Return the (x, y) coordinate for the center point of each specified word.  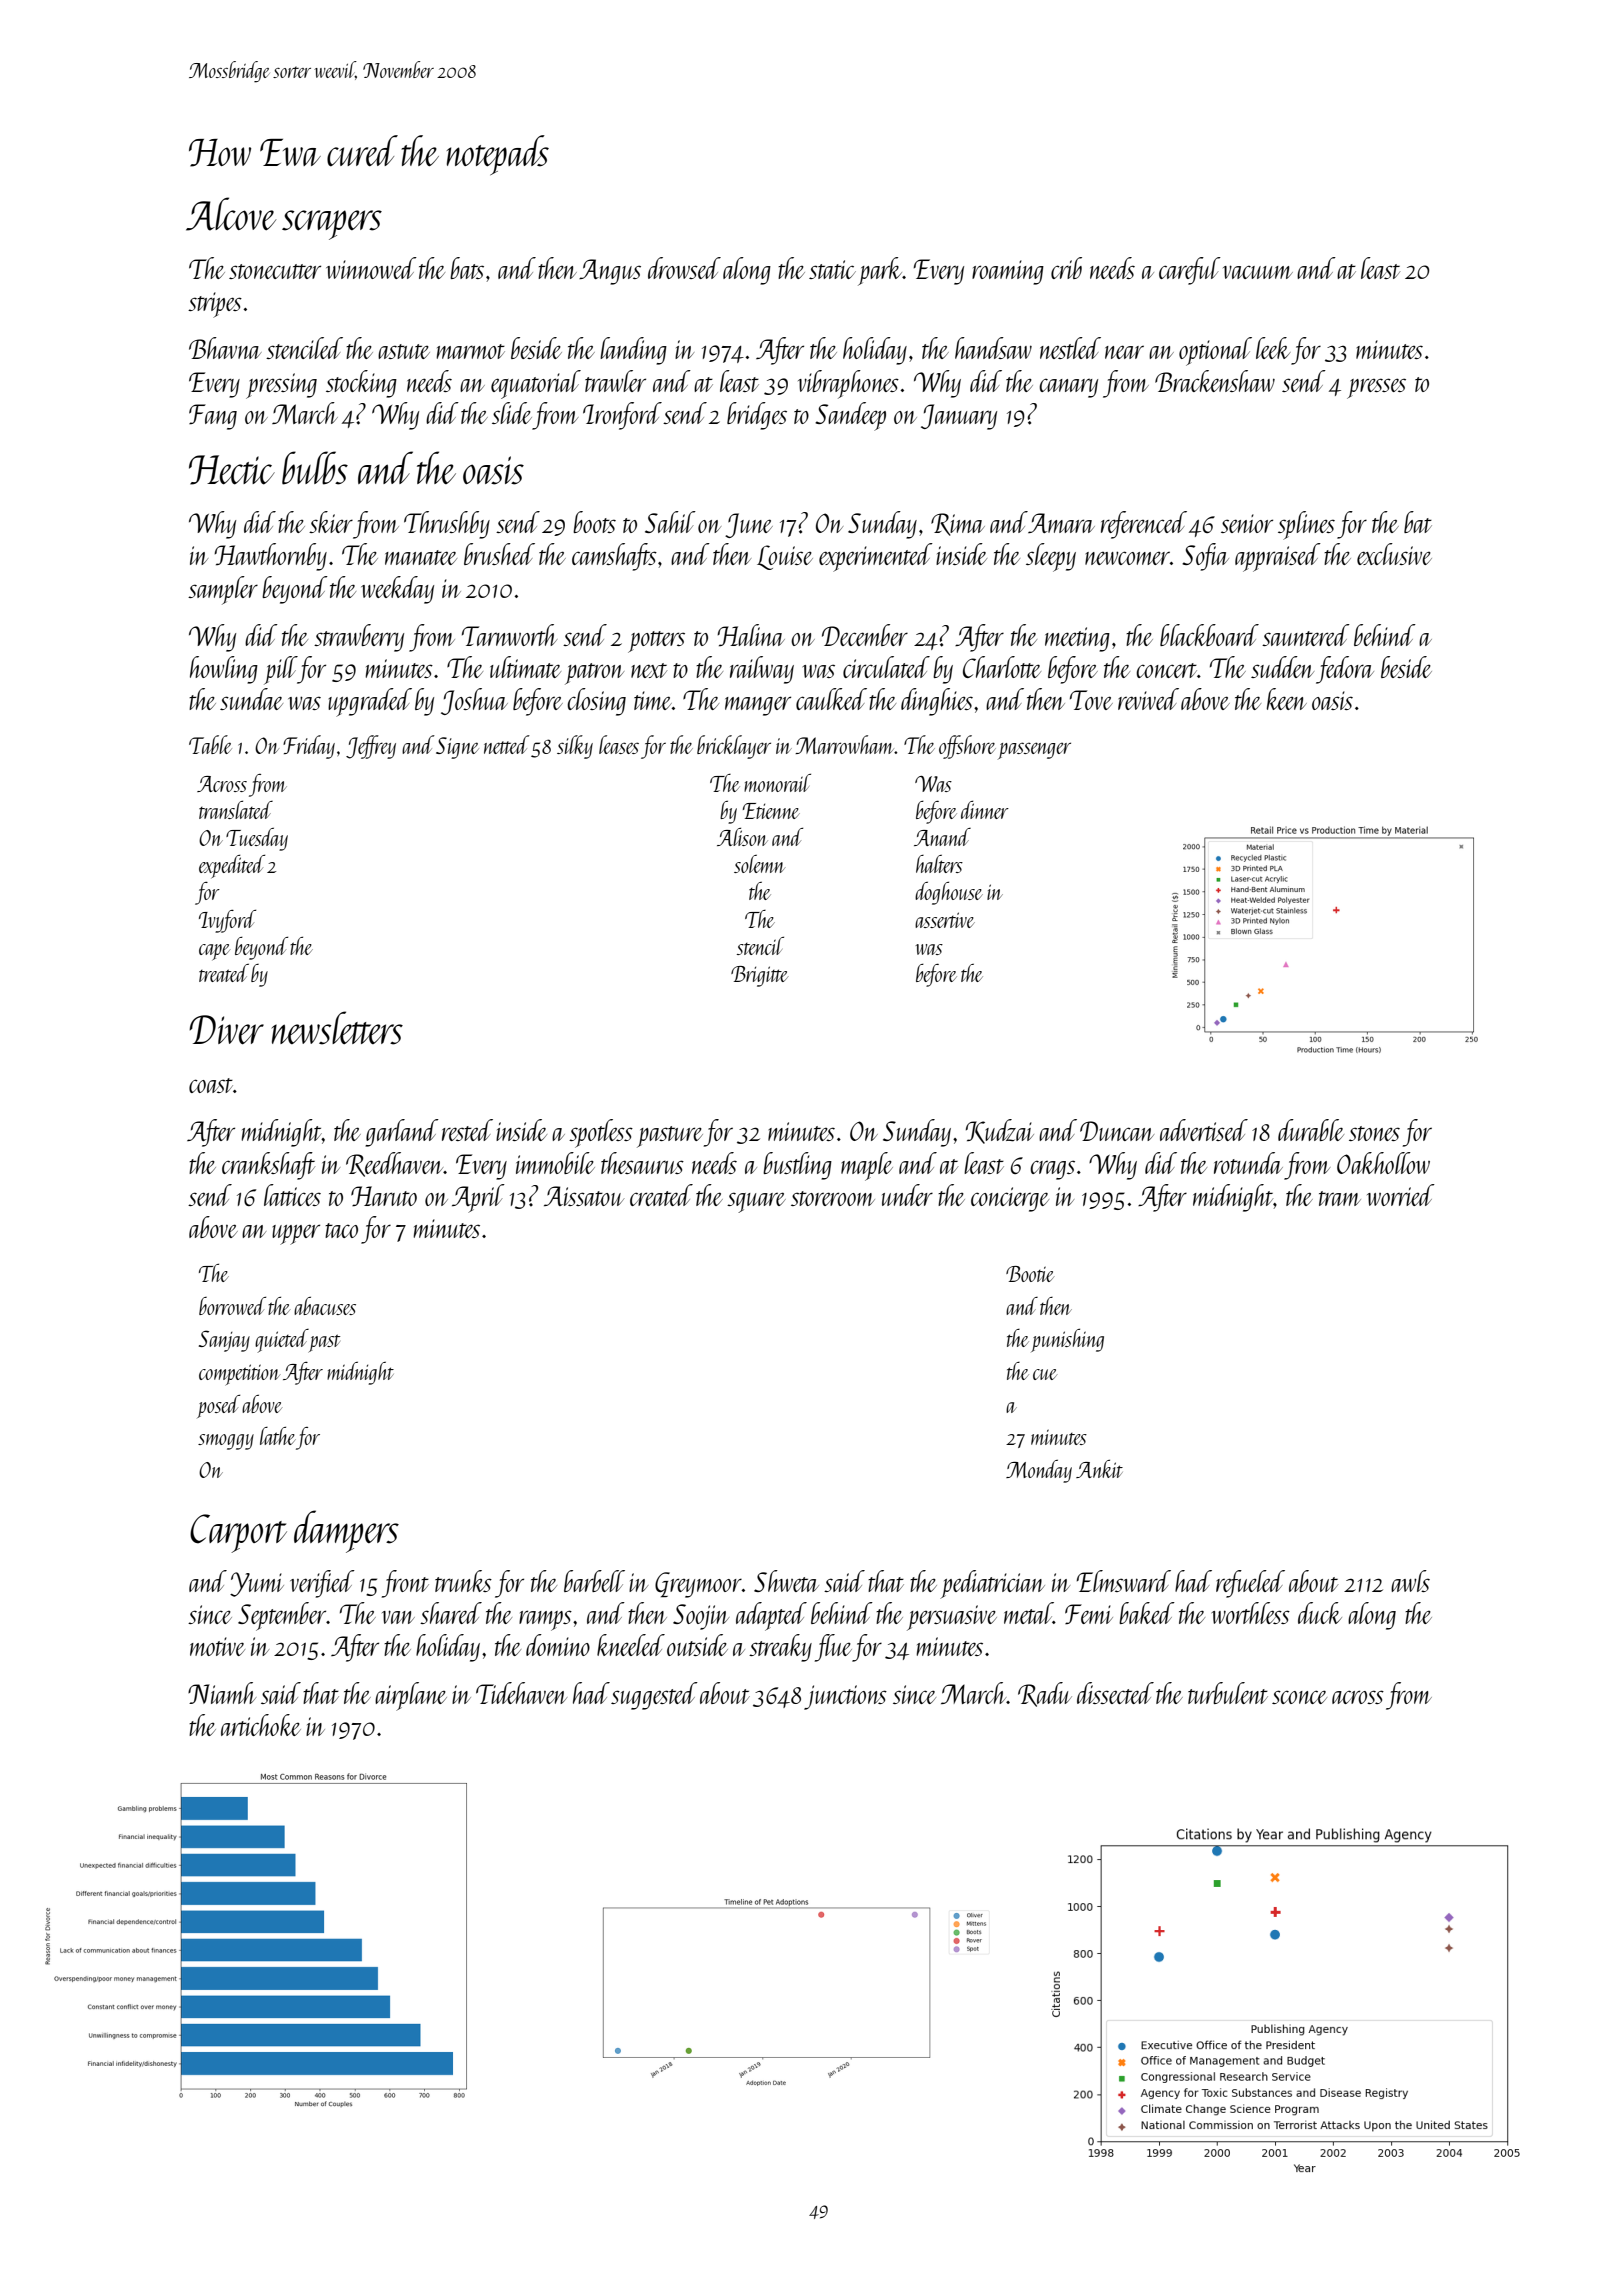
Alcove (231, 214)
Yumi (257, 1584)
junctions (845, 1697)
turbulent (1228, 1693)
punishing (1067, 1340)
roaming (1008, 272)
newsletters (337, 1028)
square (756, 1202)
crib (1066, 268)
